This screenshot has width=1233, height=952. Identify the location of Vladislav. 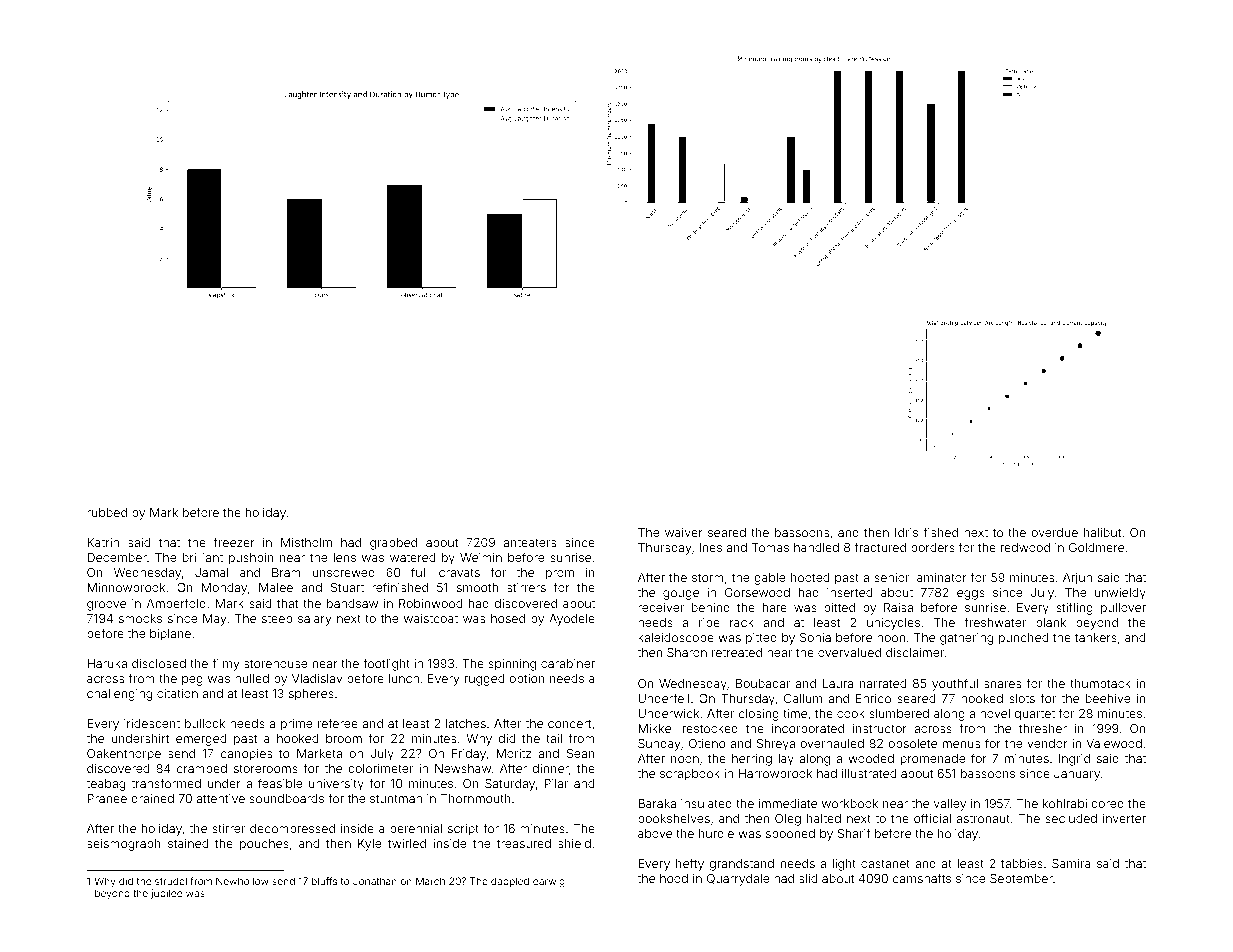
(317, 678).
